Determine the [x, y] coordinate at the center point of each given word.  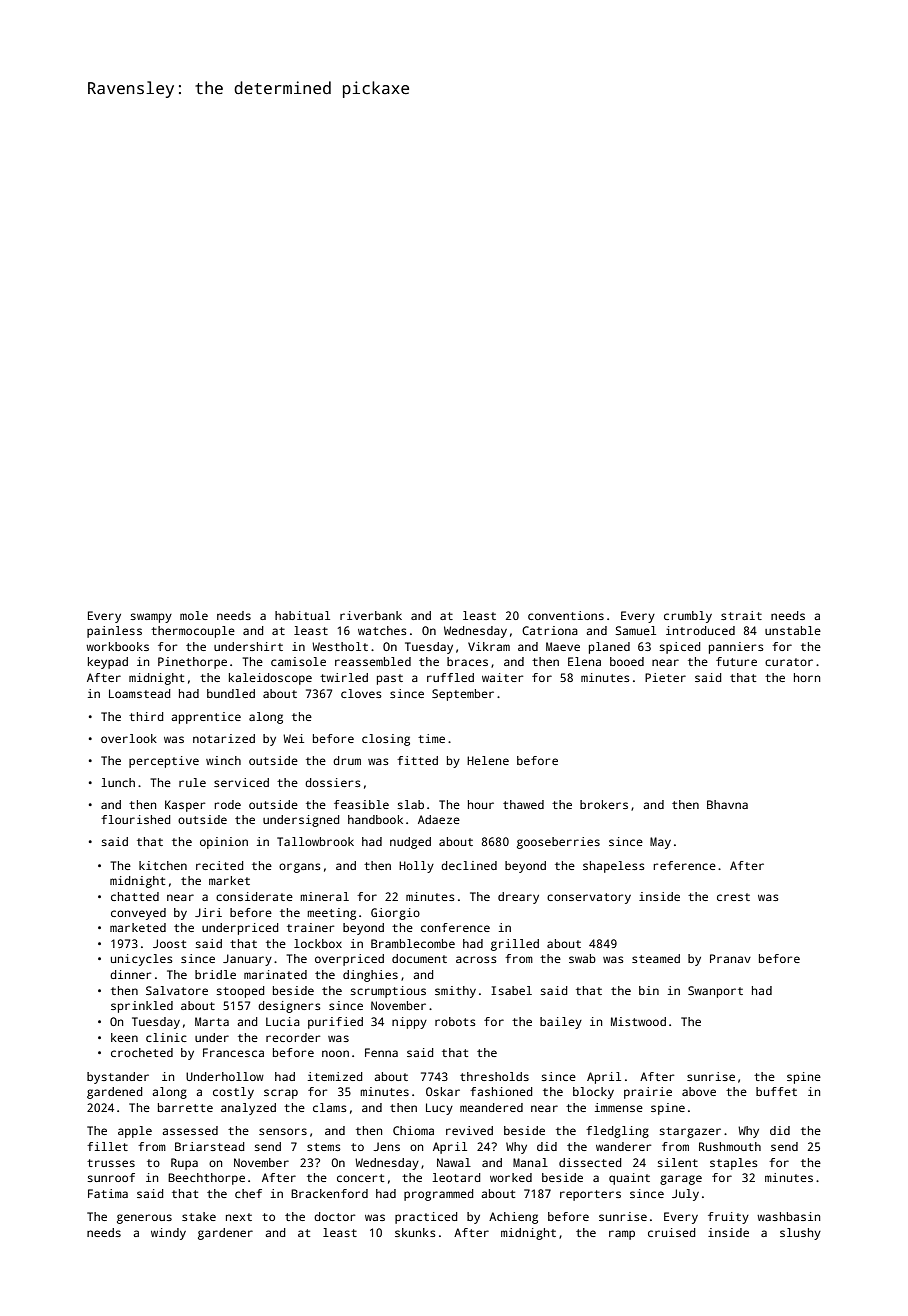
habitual [302, 615]
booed [627, 661]
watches [382, 630]
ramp [622, 1235]
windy [168, 1234]
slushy [800, 1234]
